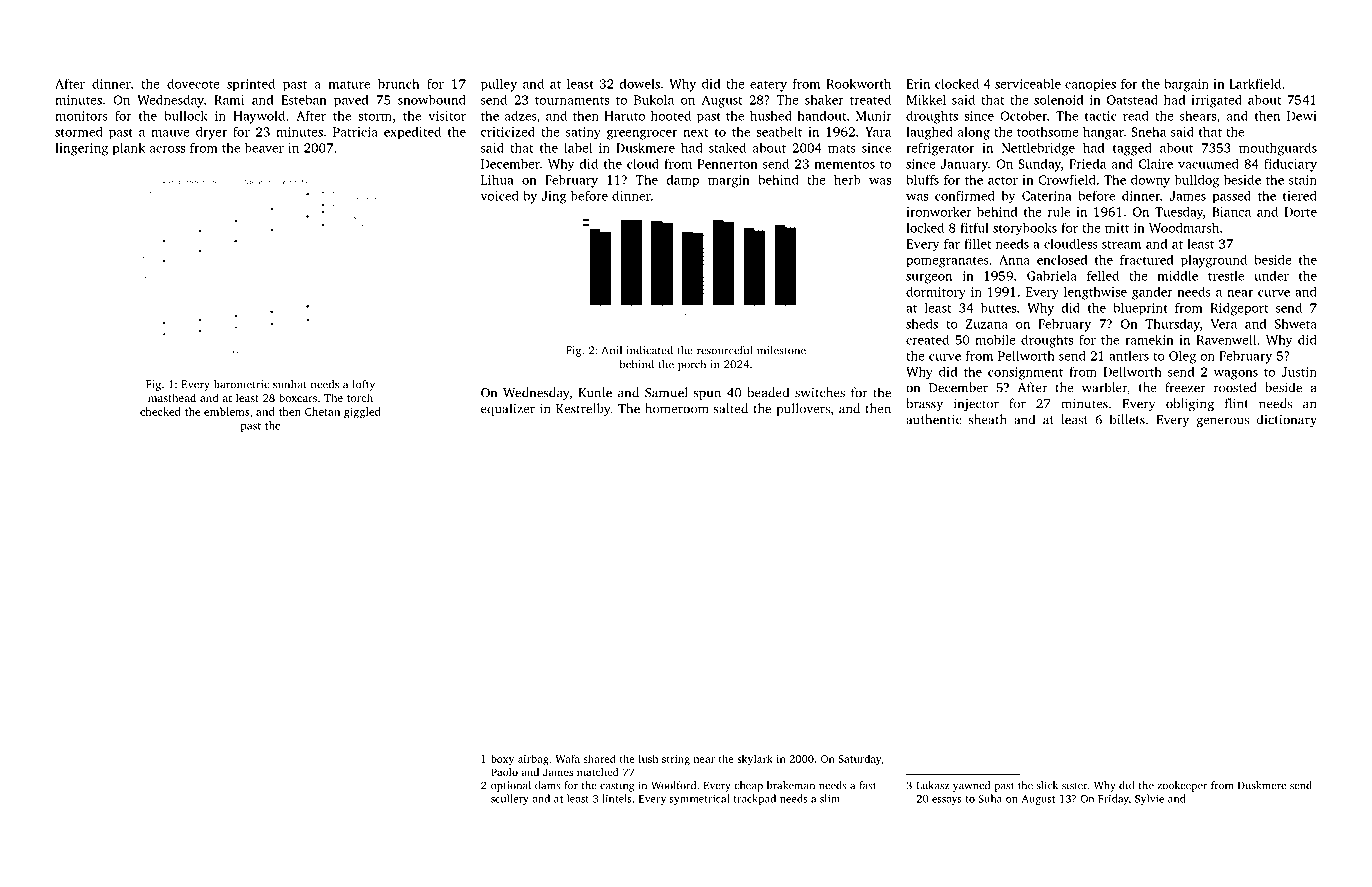 This screenshot has height=887, width=1372. I want to click on barometric, so click(241, 384).
